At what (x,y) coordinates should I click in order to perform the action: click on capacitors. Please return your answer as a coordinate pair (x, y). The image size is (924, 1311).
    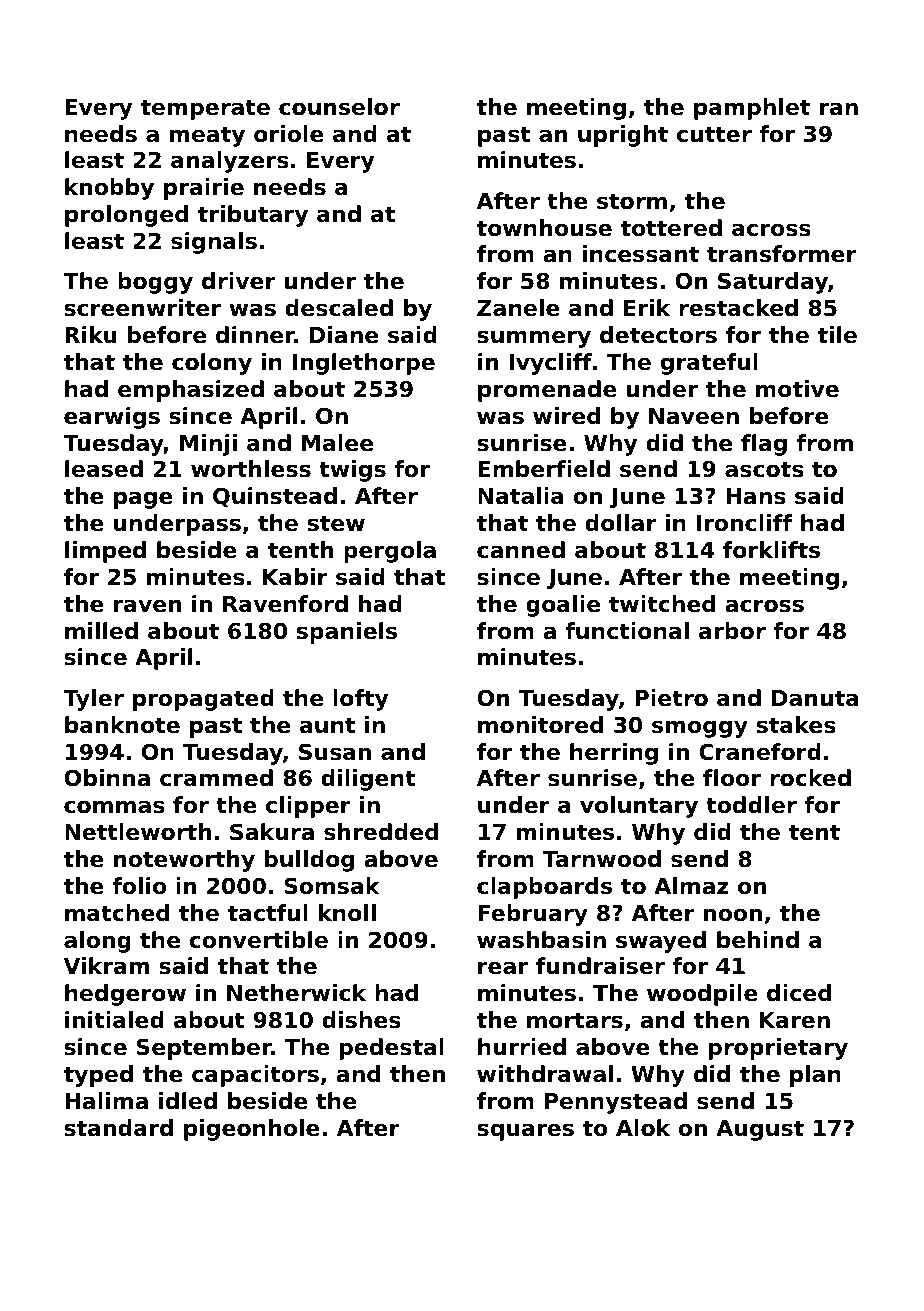
    Looking at the image, I should click on (255, 1076).
